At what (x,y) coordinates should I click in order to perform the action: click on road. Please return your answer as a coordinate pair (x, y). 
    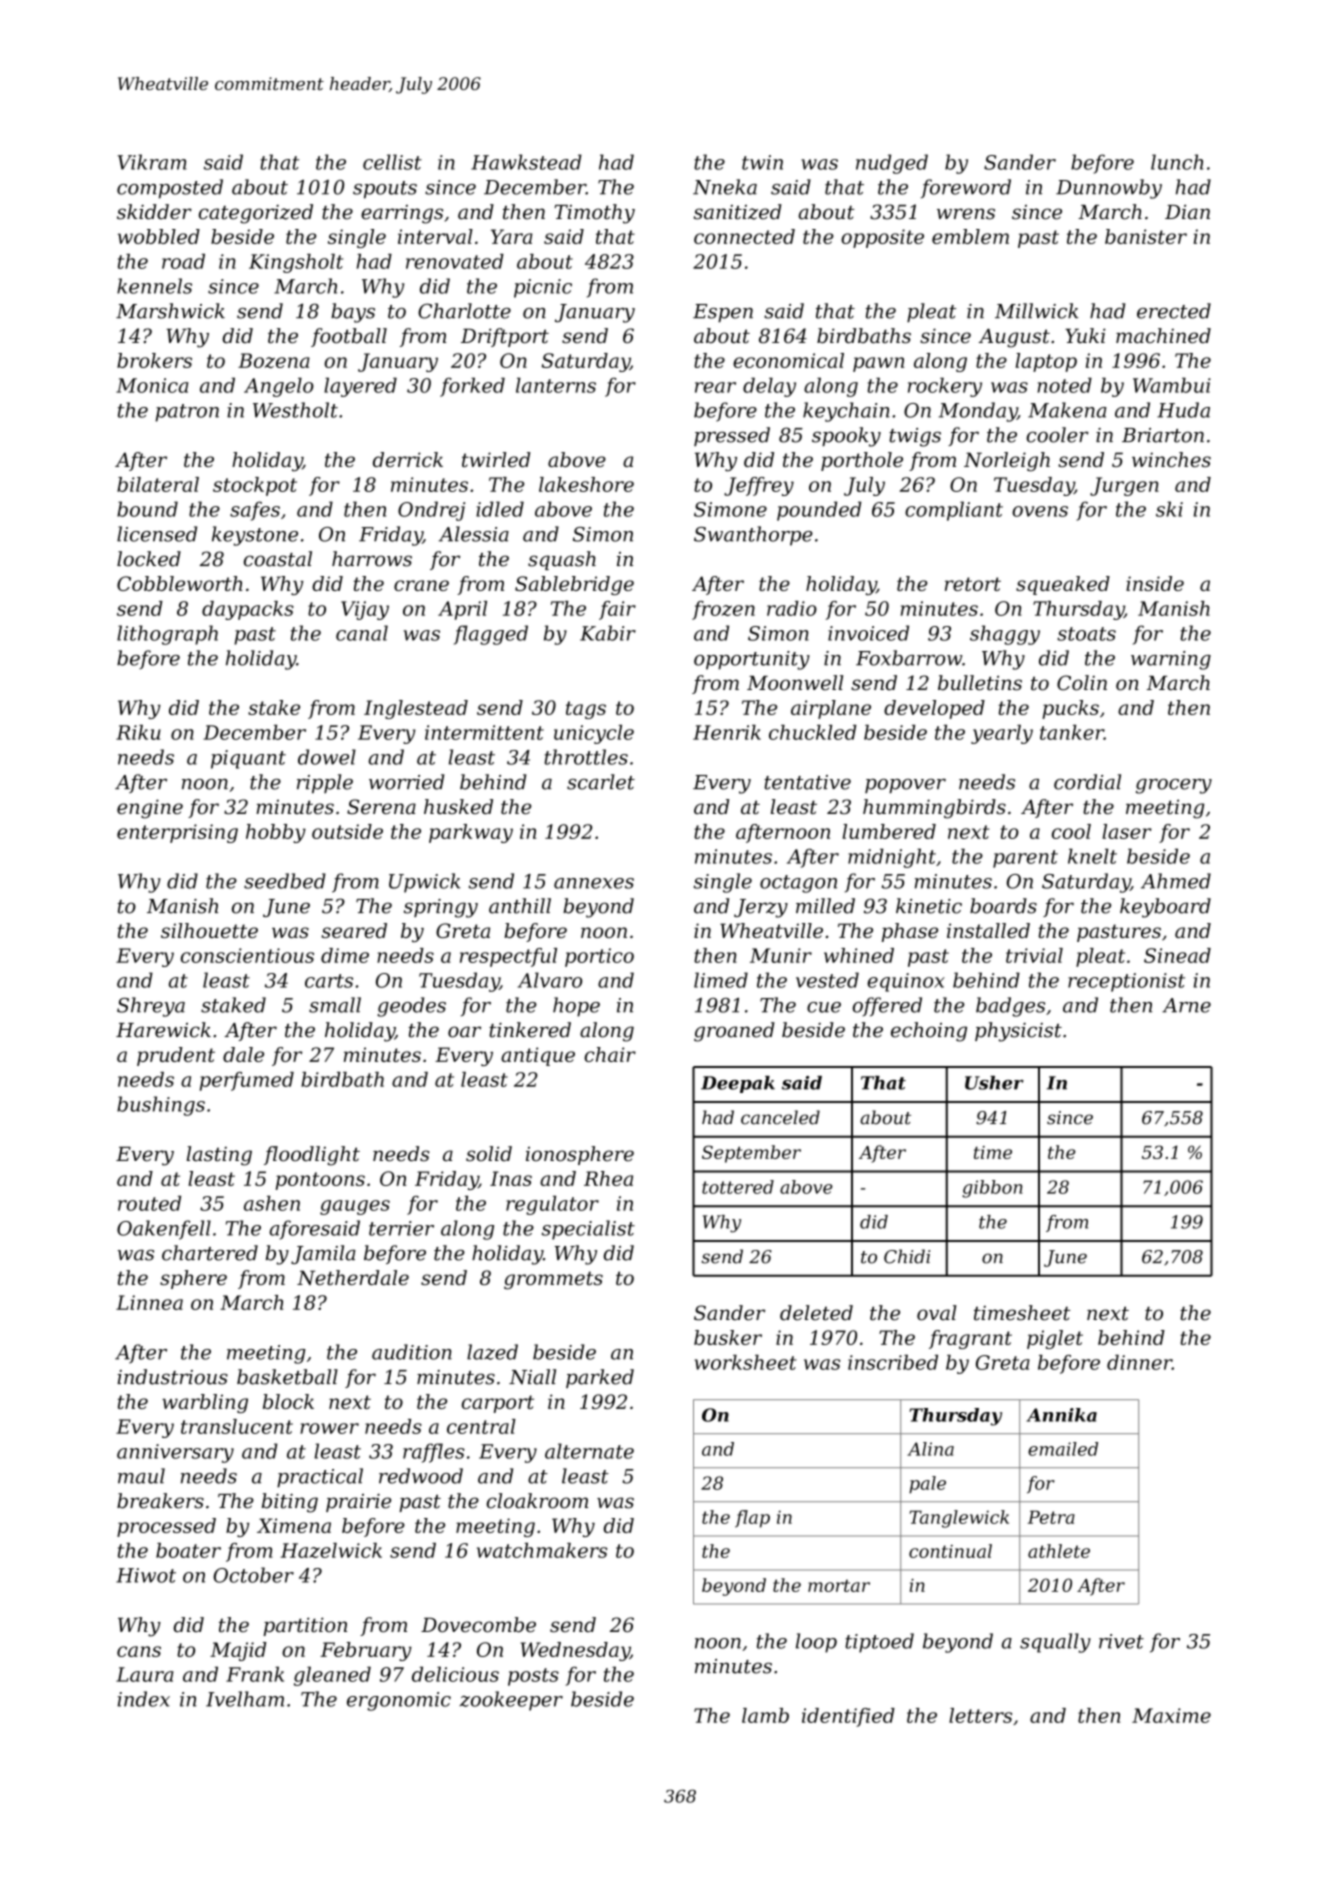
    Looking at the image, I should click on (183, 261).
